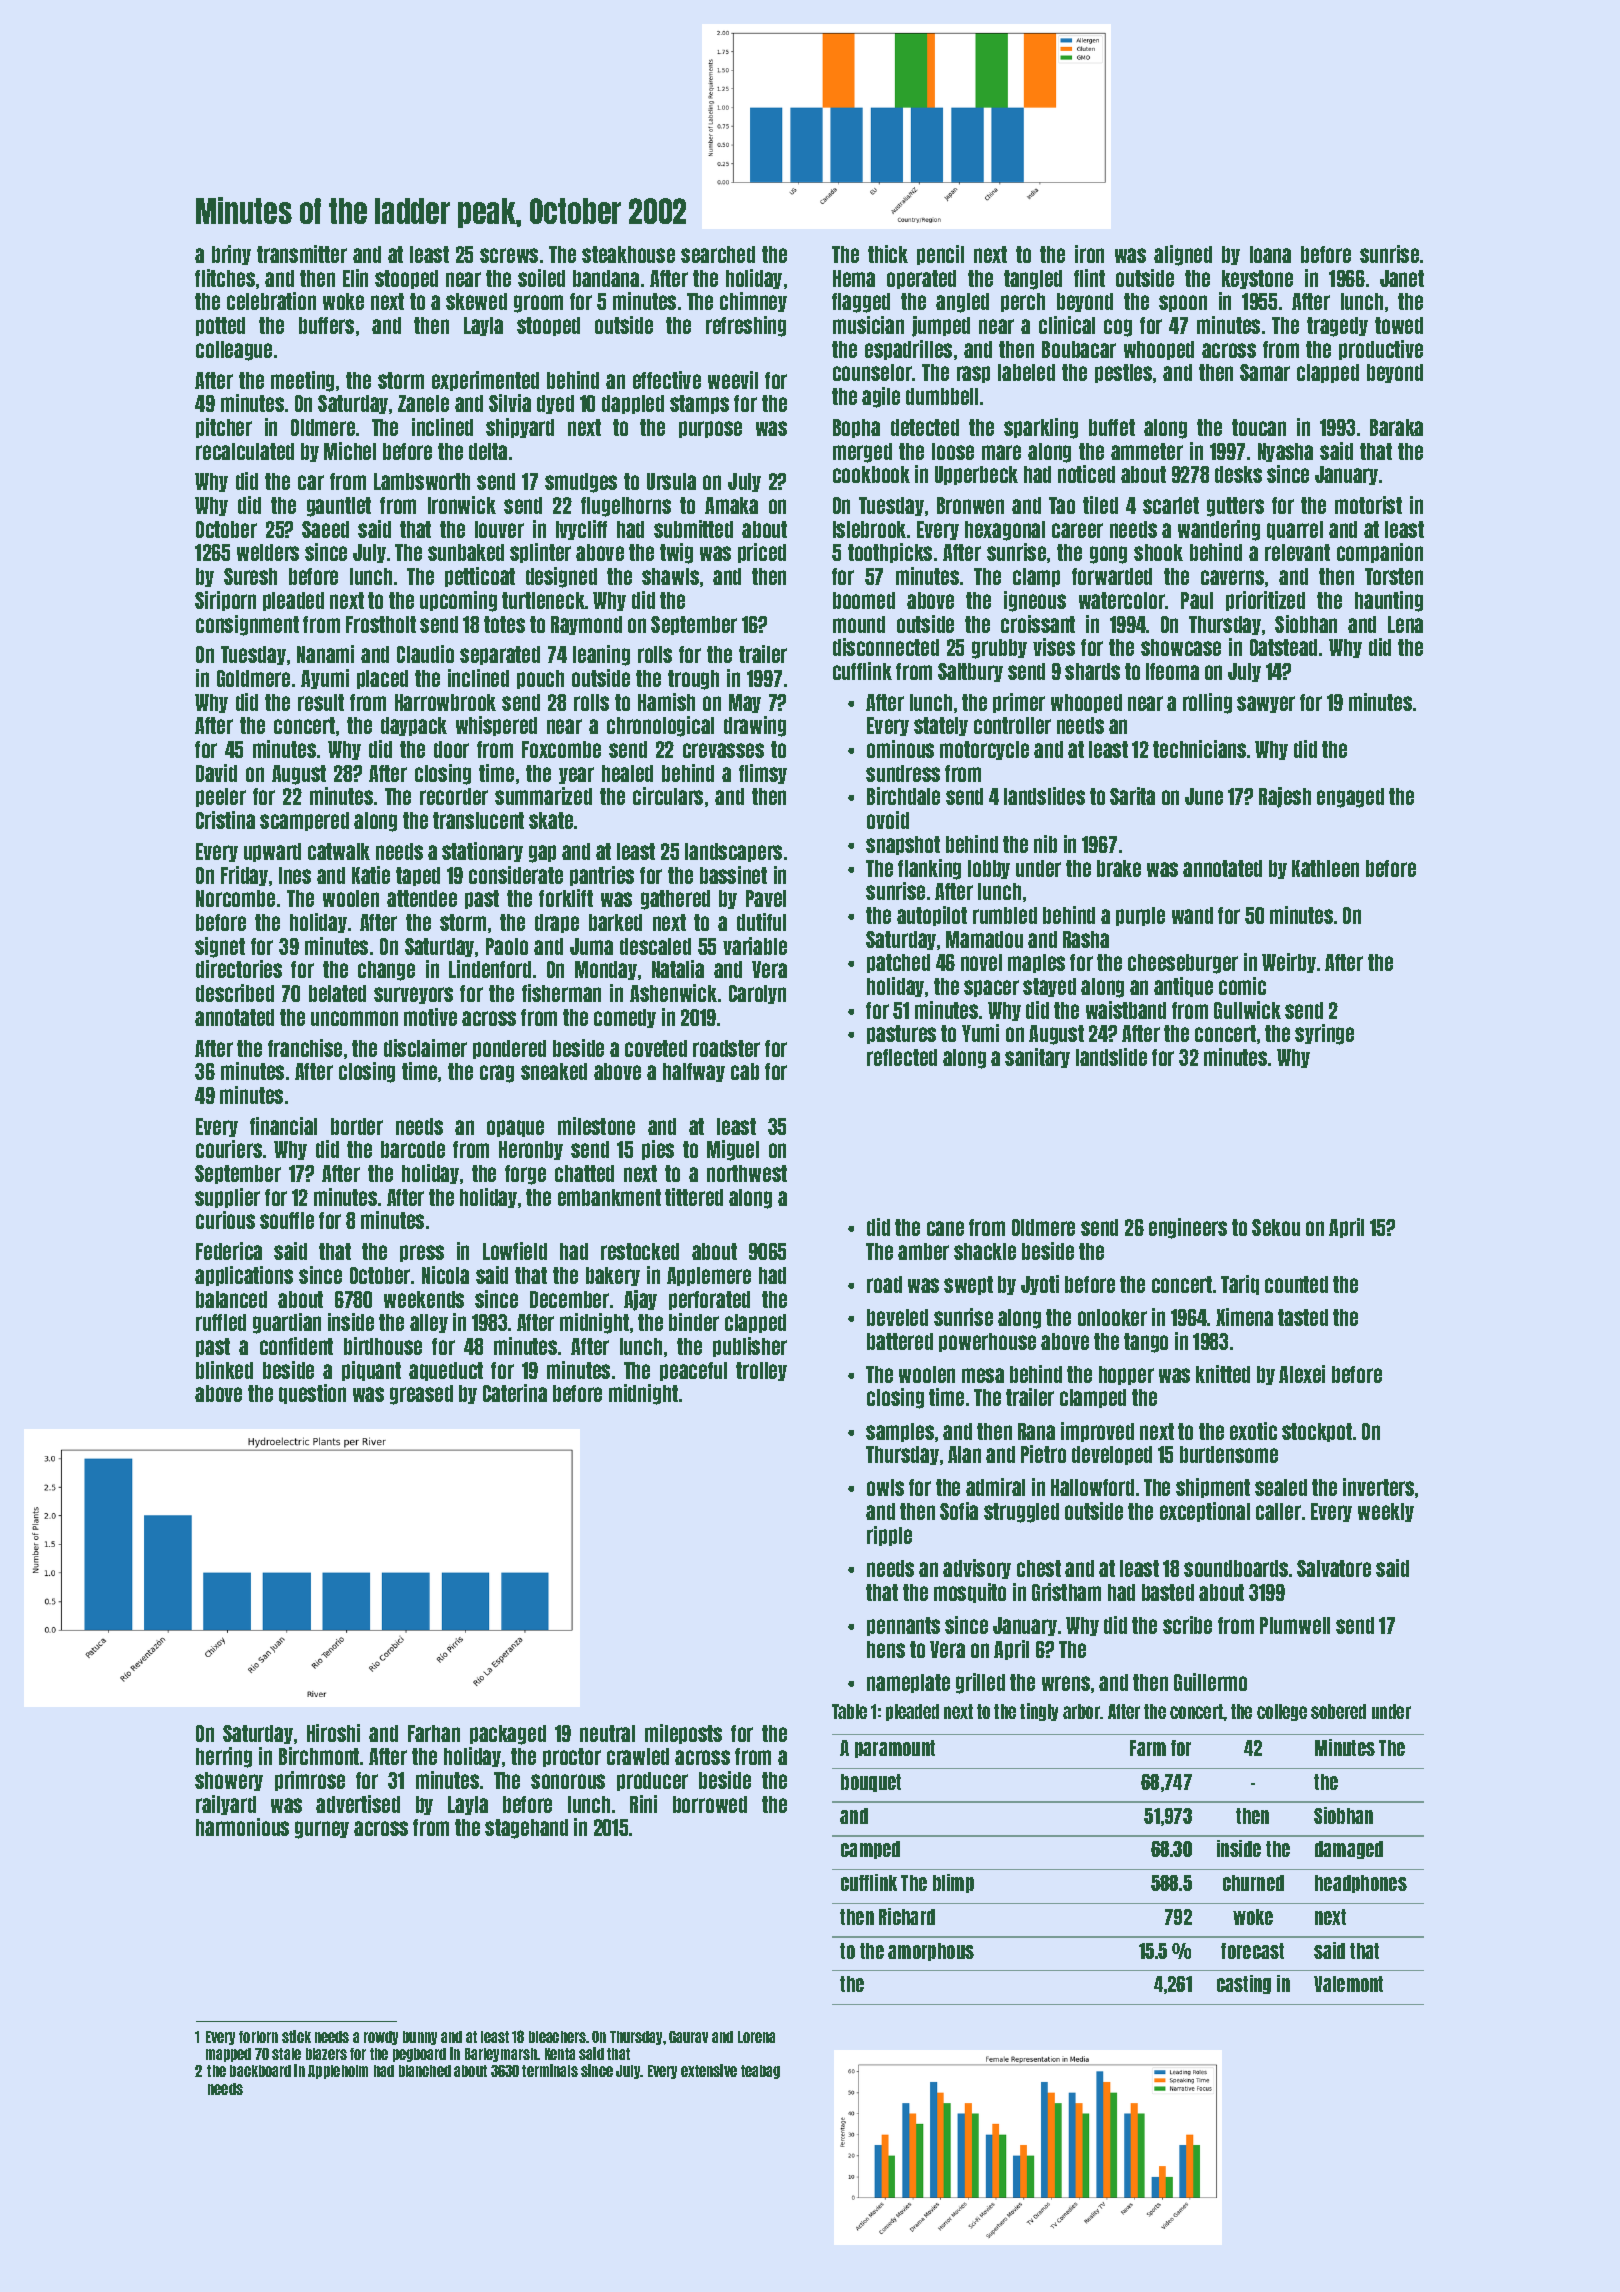 Image resolution: width=1620 pixels, height=2292 pixels. I want to click on steakhouse, so click(628, 254).
